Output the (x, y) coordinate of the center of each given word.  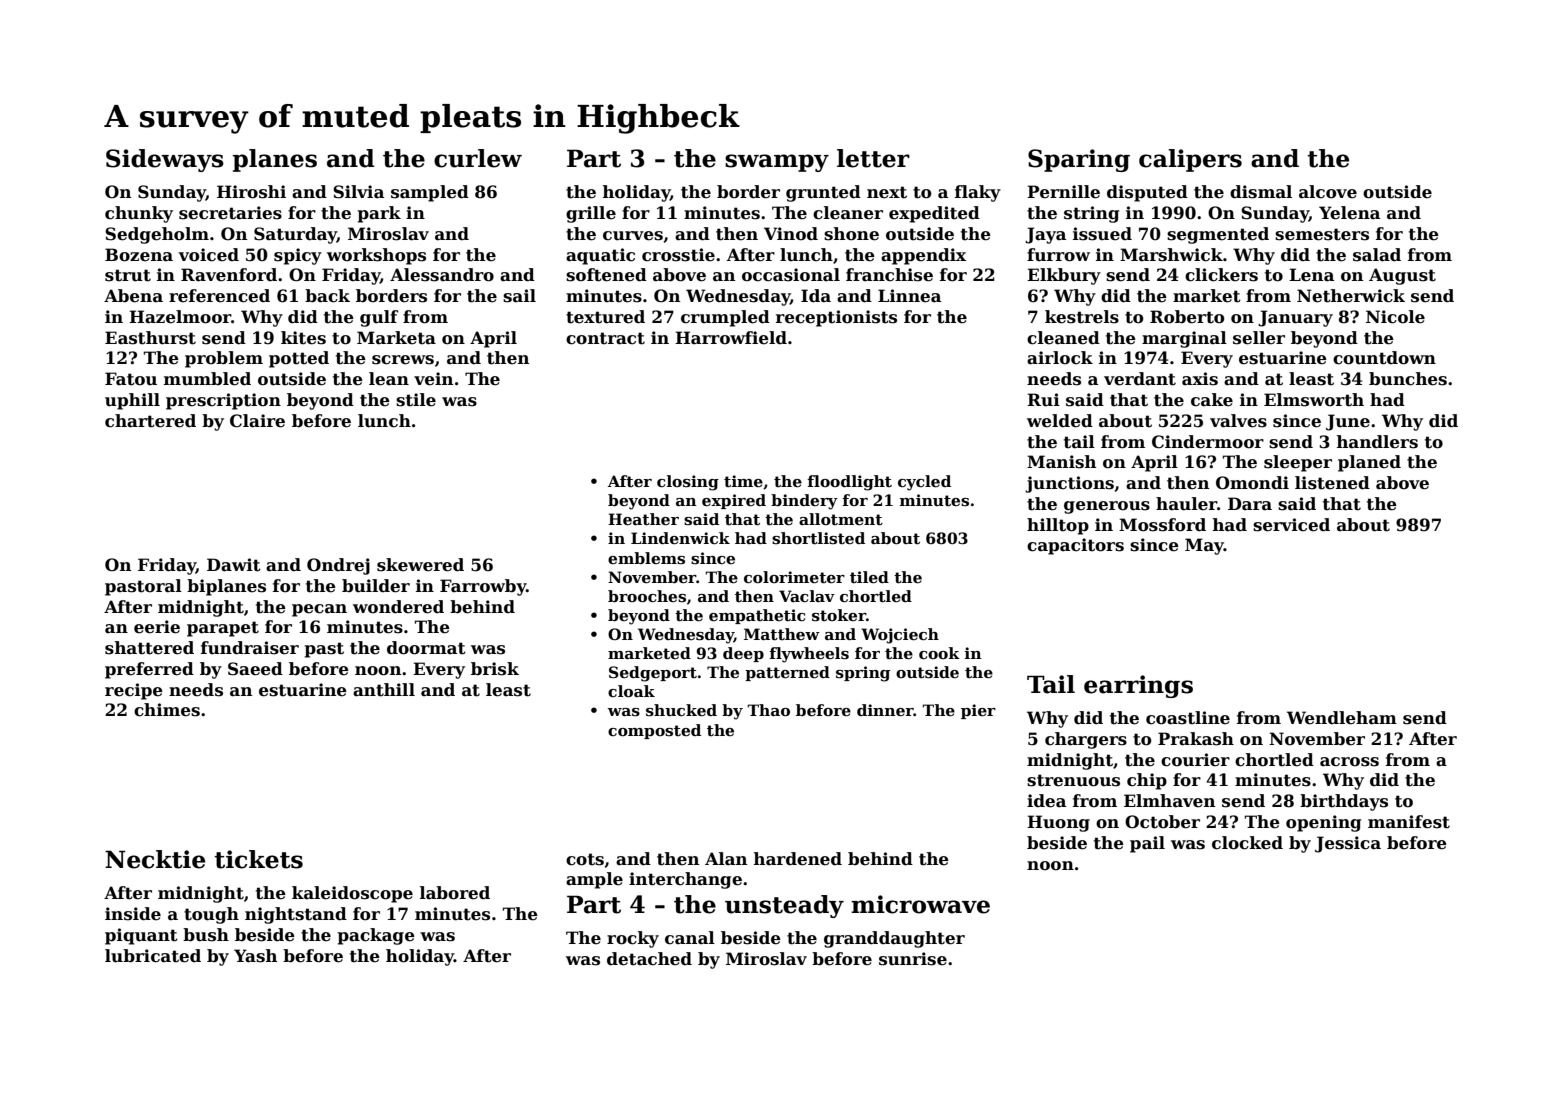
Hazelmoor (180, 317)
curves (633, 236)
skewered (420, 565)
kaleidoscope (352, 894)
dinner (885, 710)
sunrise (913, 959)
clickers (1221, 275)
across (1349, 762)
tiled (869, 577)
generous (1107, 507)
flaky (978, 193)
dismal (1261, 192)
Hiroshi (251, 192)
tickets (259, 859)
